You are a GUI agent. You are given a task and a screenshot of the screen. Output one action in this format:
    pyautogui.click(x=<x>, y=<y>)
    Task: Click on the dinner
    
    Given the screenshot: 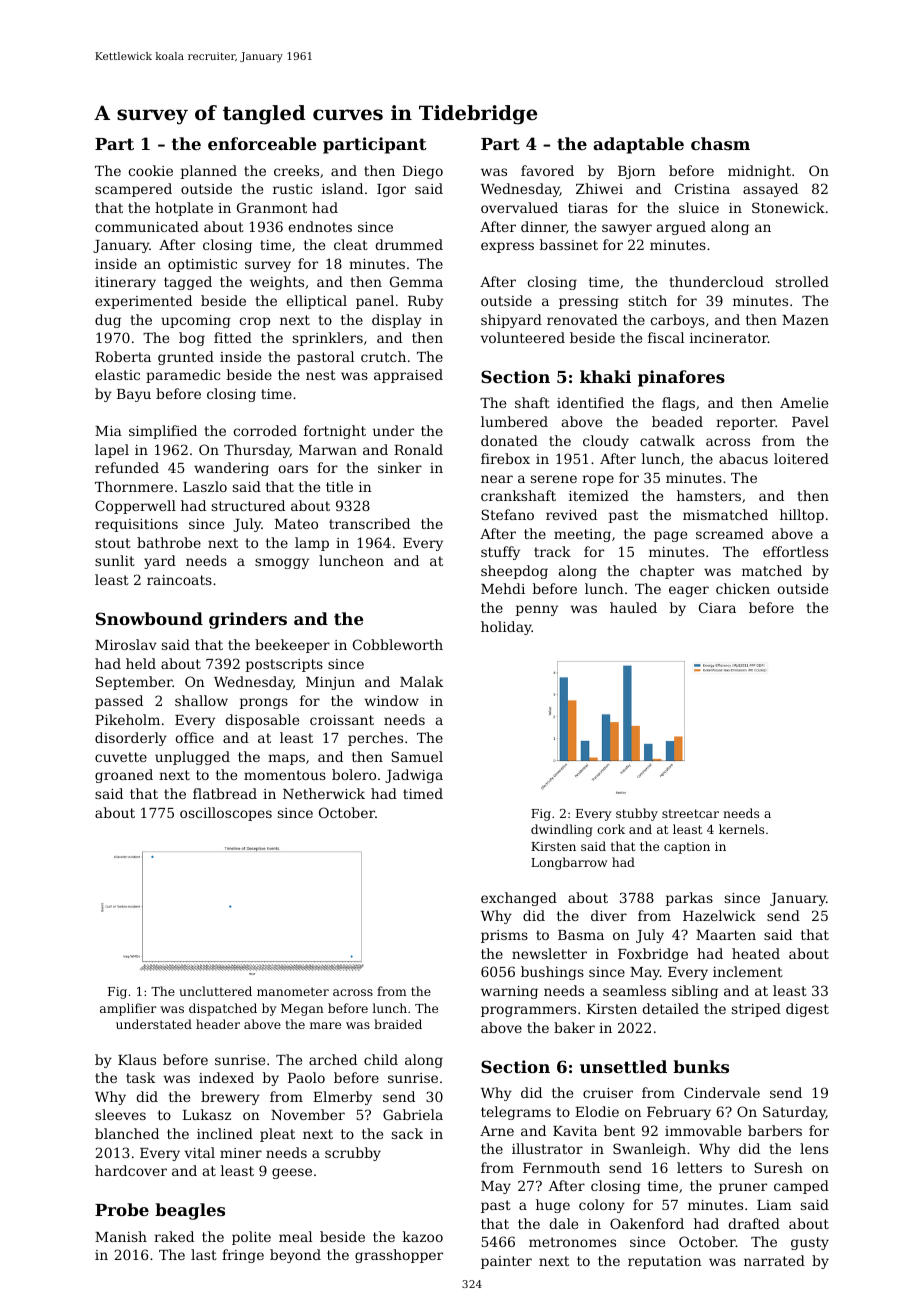 What is the action you would take?
    pyautogui.click(x=543, y=226)
